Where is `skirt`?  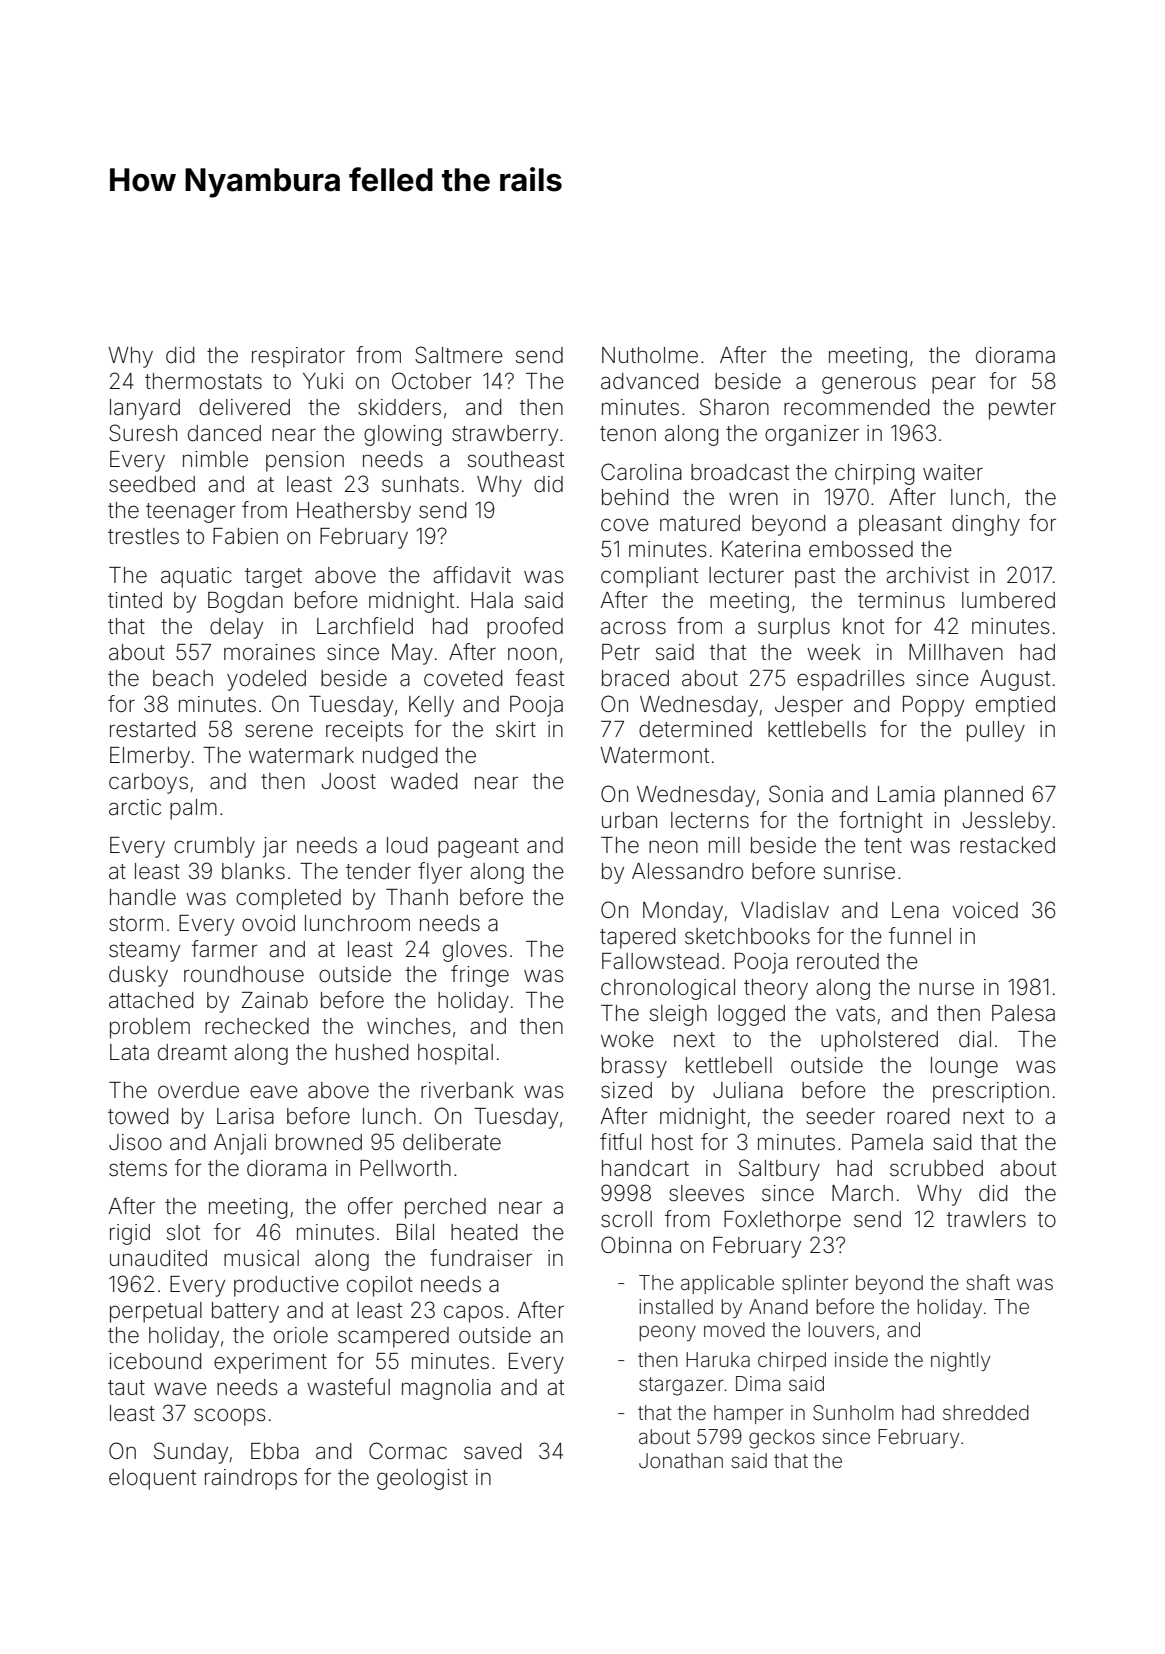
skirt is located at coordinates (516, 729).
